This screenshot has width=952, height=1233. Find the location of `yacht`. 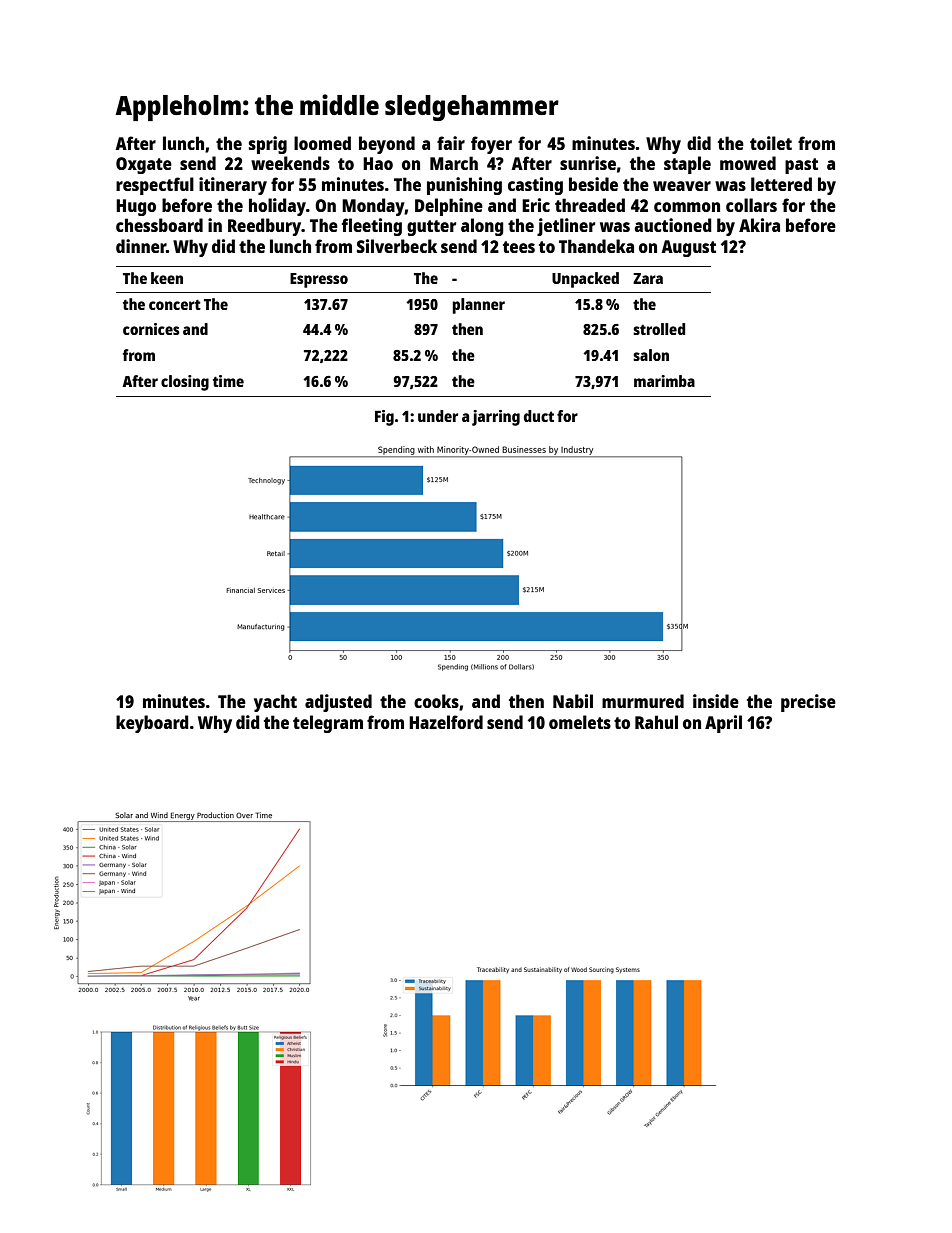

yacht is located at coordinates (275, 703).
